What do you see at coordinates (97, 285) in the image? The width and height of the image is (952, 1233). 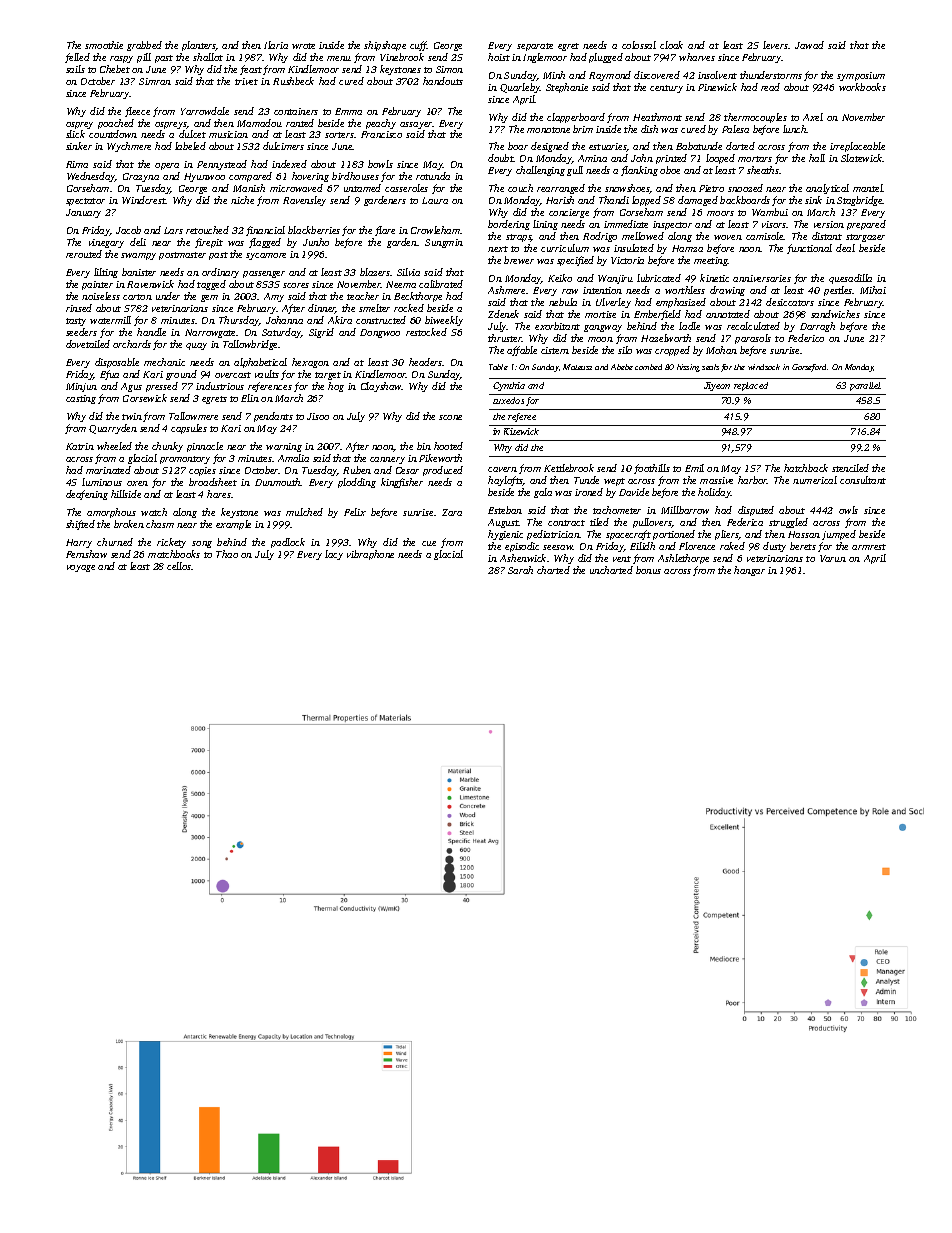 I see `painter` at bounding box center [97, 285].
